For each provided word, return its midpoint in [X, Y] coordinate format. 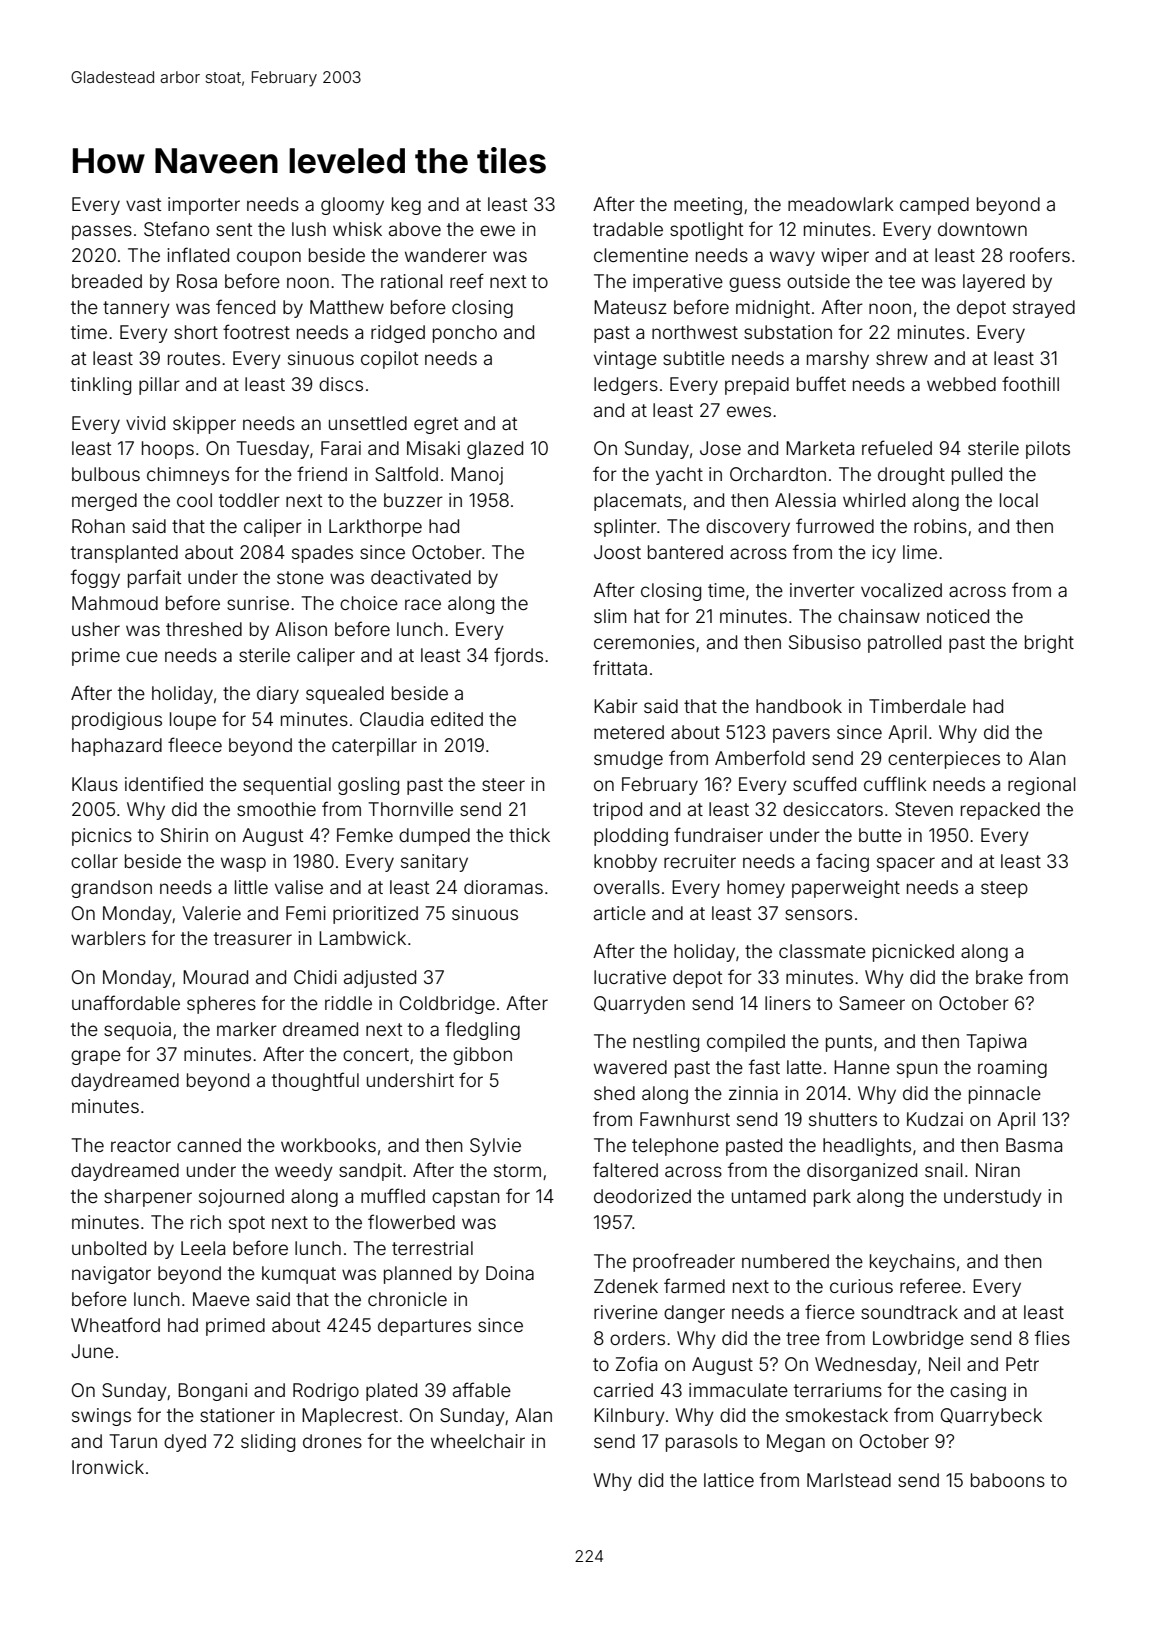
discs [341, 384]
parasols [702, 1443]
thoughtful [315, 1081]
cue [142, 656]
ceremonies [644, 642]
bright [1049, 644]
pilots [1048, 450]
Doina [510, 1273]
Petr [1022, 1364]
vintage [625, 360]
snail [944, 1170]
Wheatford [115, 1324]
